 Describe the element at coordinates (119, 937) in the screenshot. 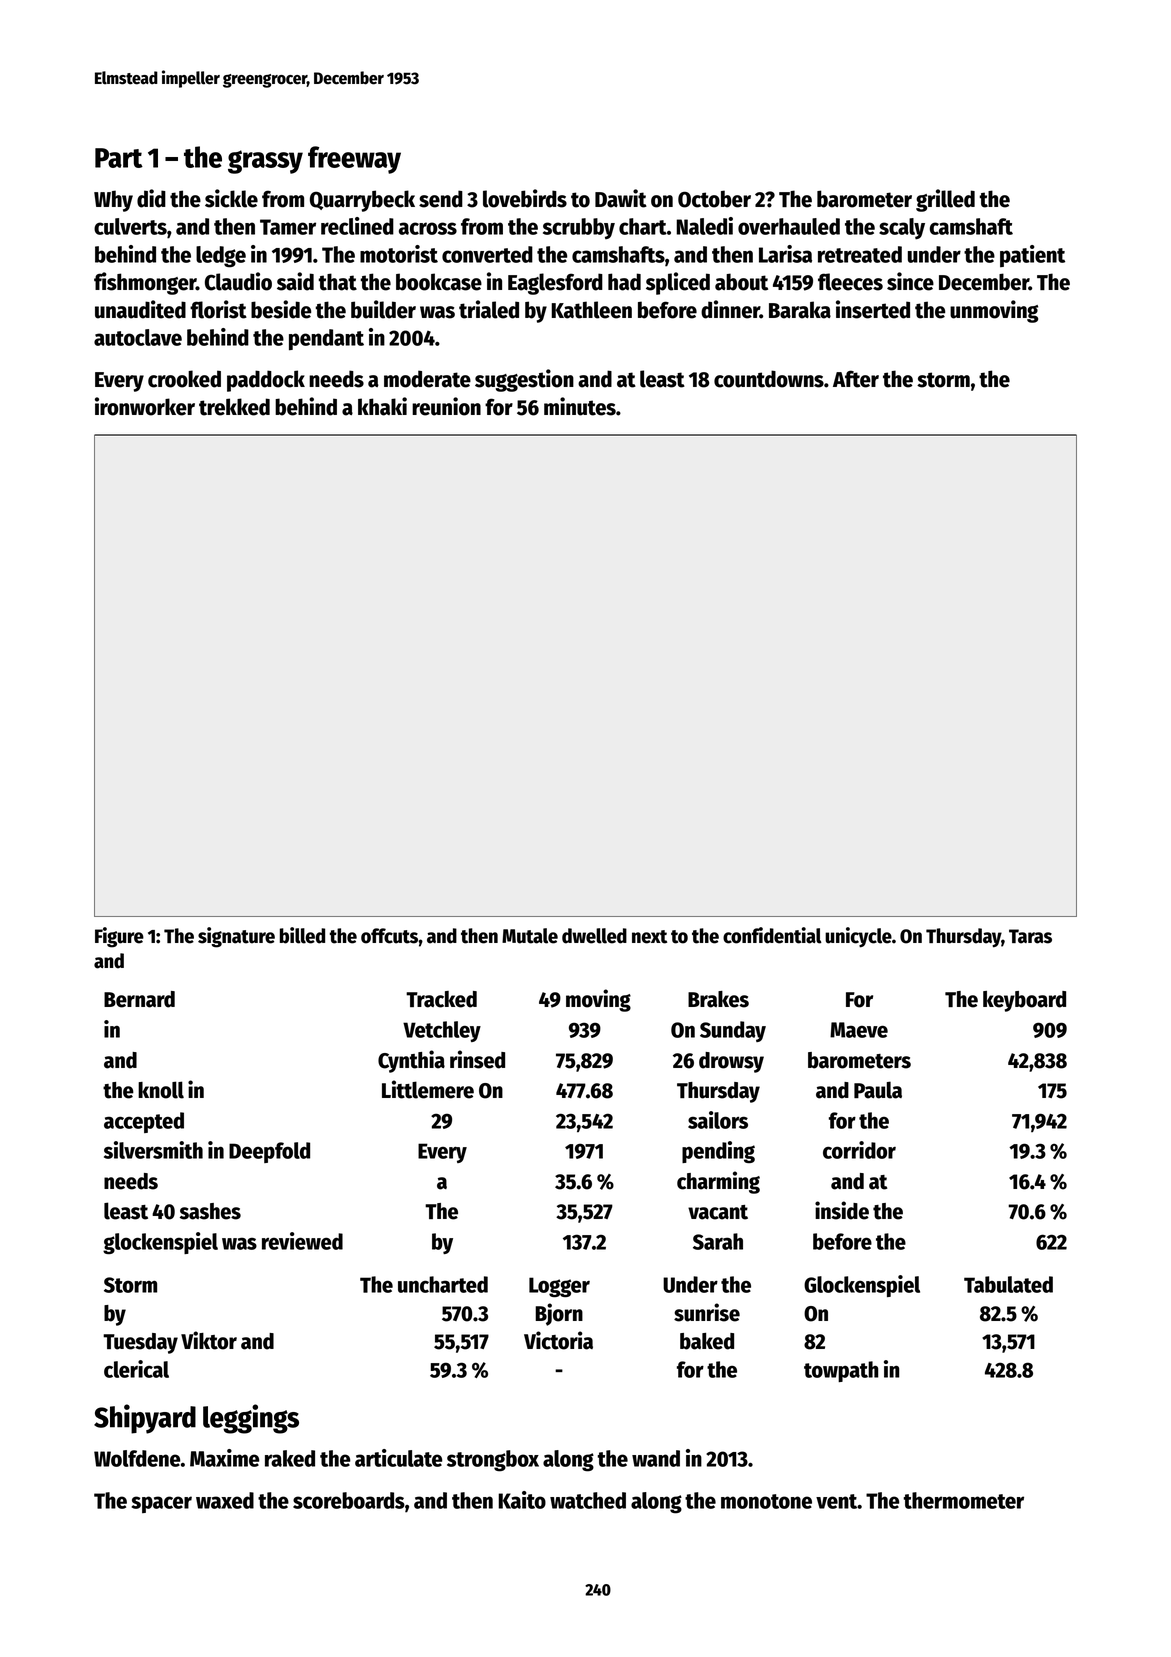

I see `Figure` at that location.
